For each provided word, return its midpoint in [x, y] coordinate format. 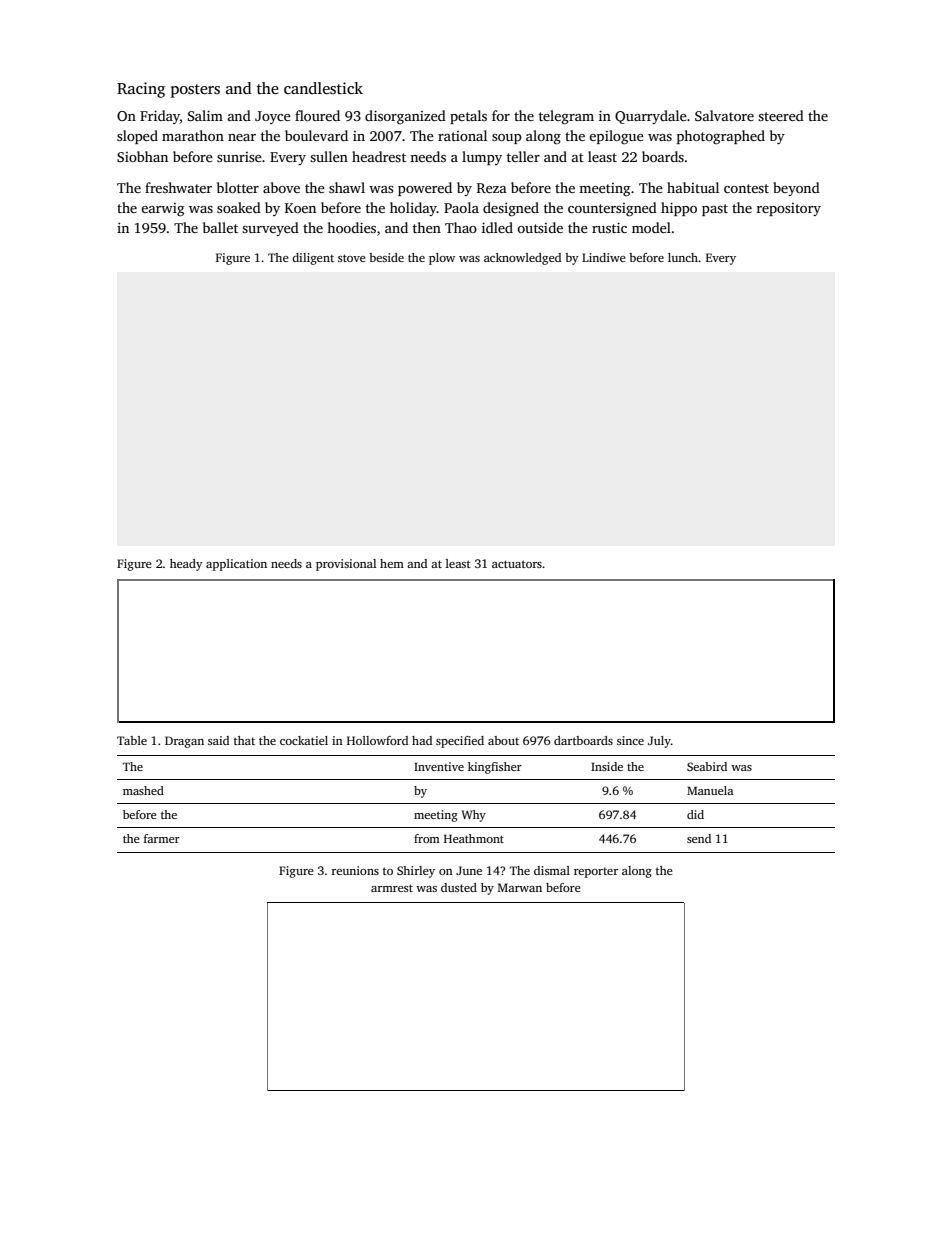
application [236, 565]
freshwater [178, 187]
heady [186, 565]
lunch [683, 257]
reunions [355, 870]
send [699, 838]
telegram [566, 117]
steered [781, 115]
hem [392, 563]
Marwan [520, 887]
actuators [517, 564]
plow [442, 259]
